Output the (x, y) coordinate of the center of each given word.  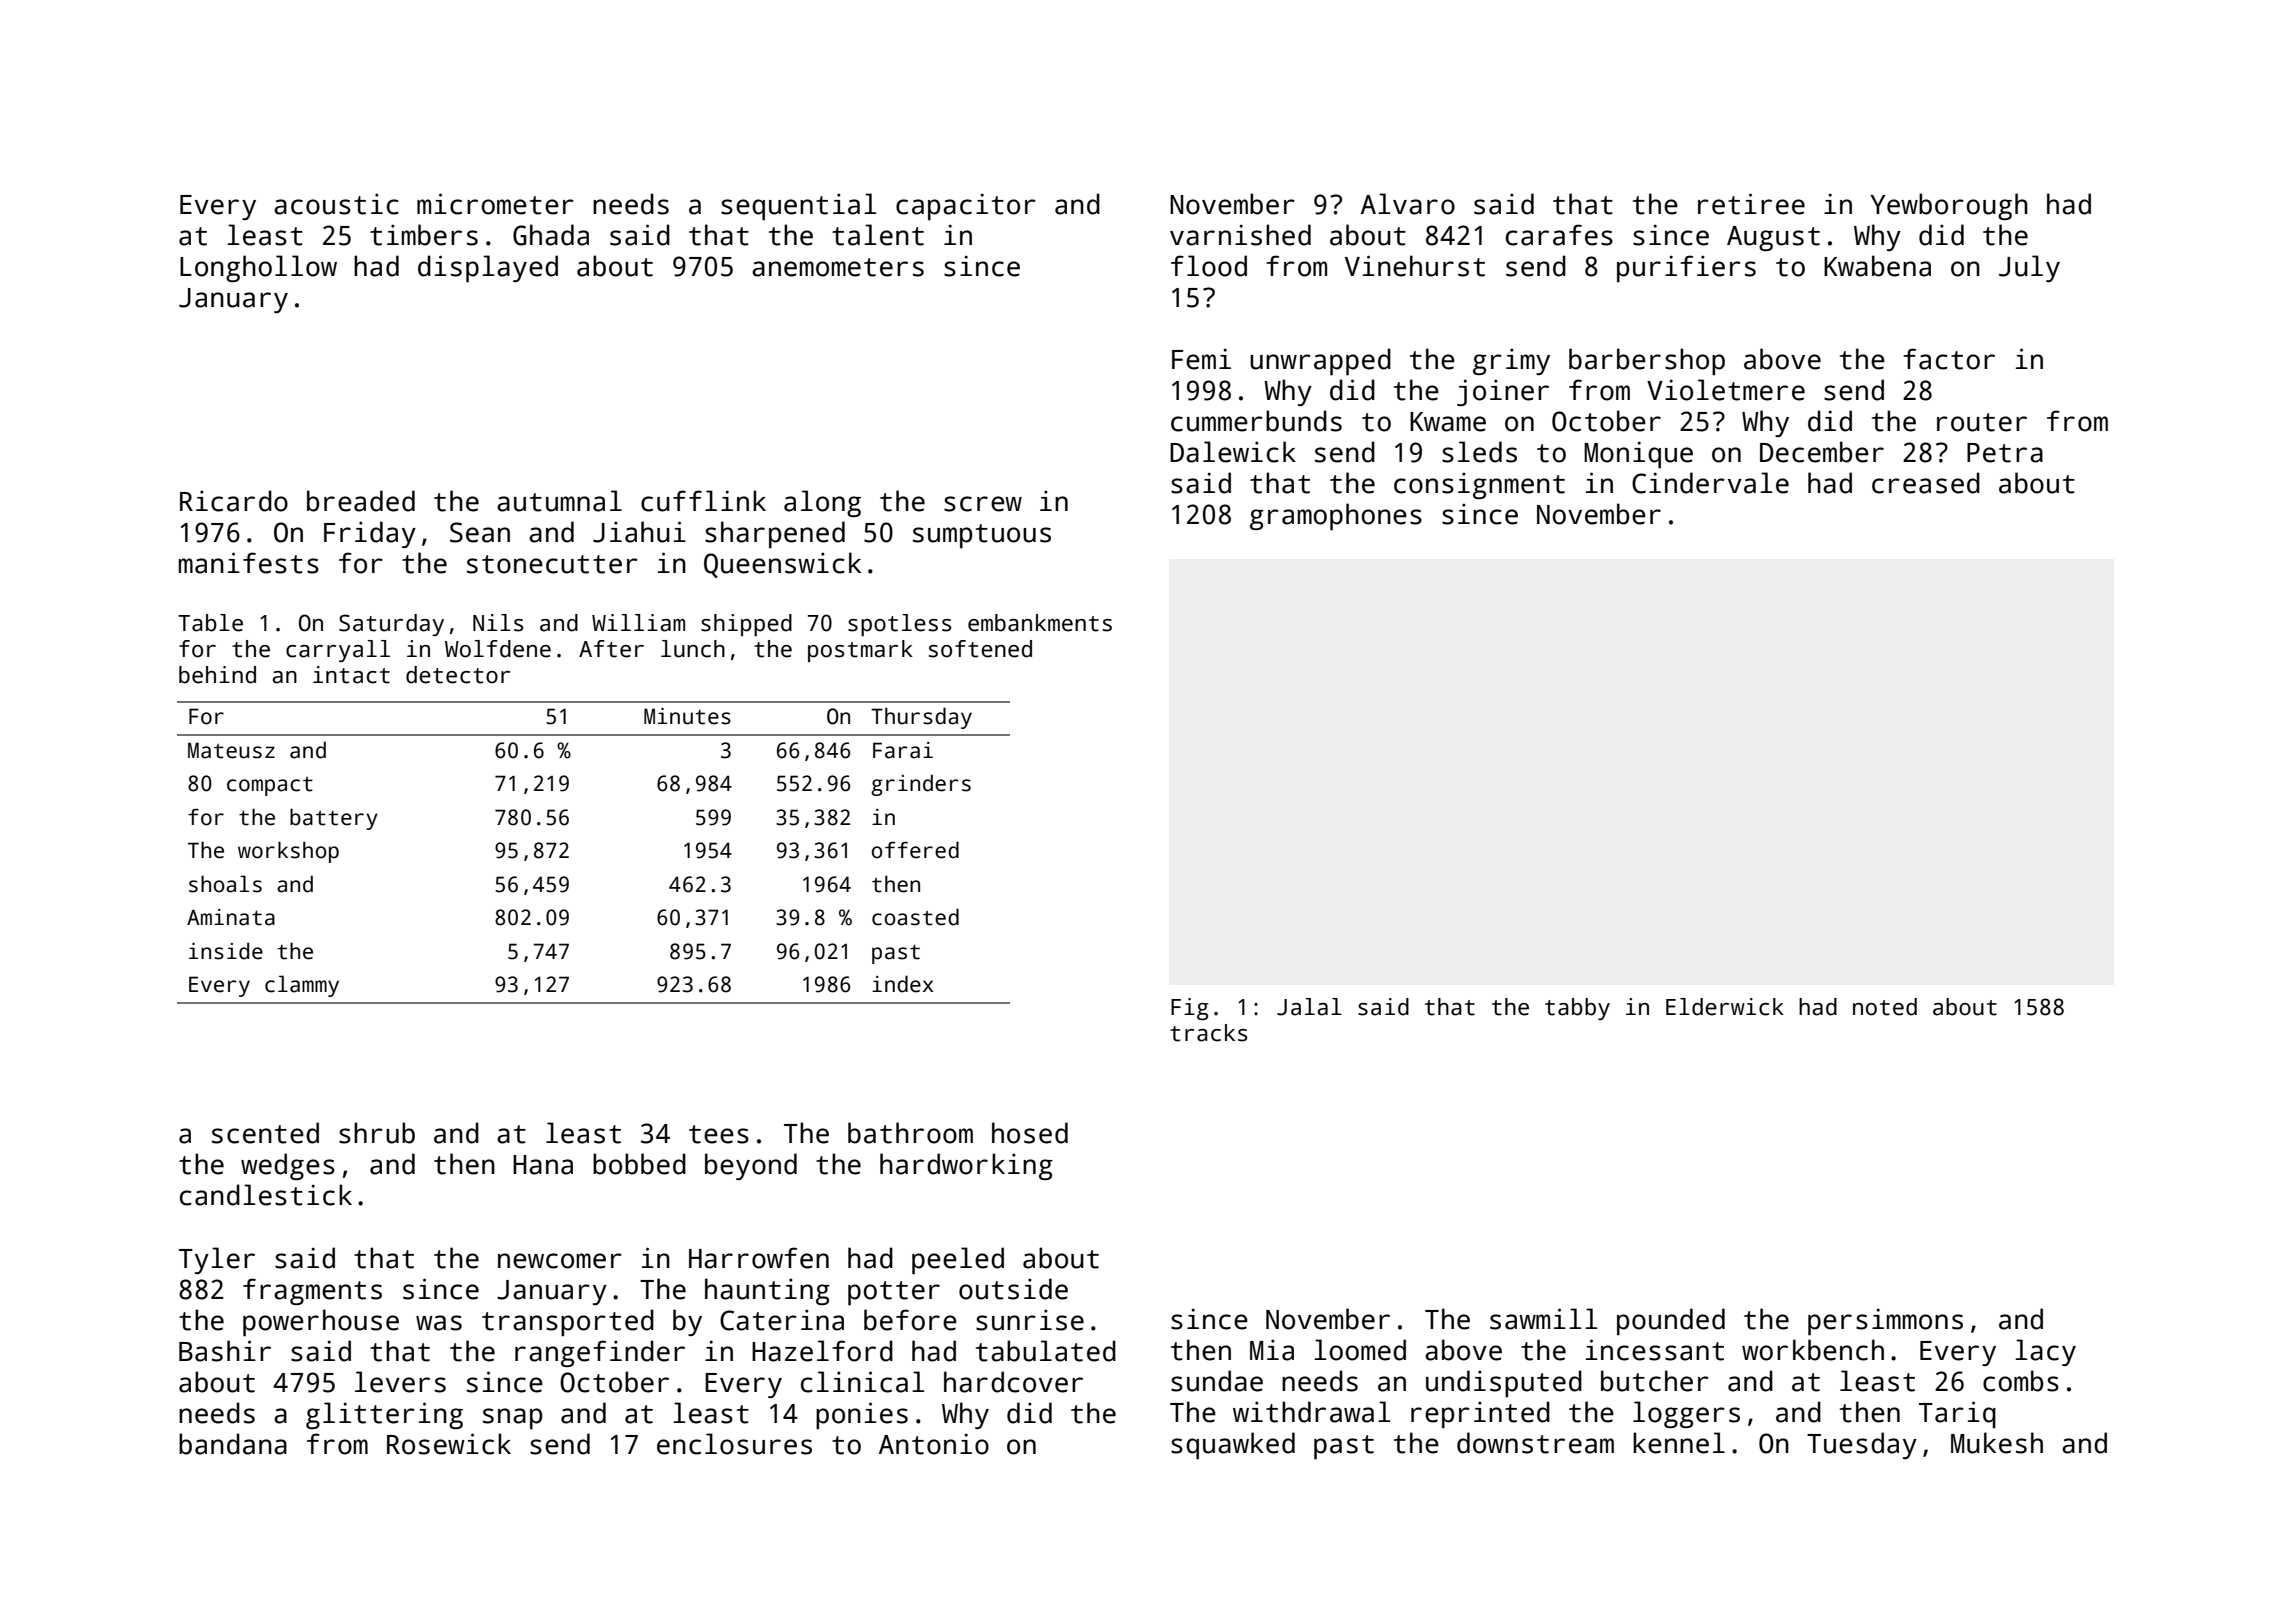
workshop (288, 852)
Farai (903, 750)
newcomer (560, 1261)
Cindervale (1710, 483)
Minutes (687, 716)
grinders (921, 785)
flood (1209, 266)
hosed (1030, 1133)
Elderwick (1725, 1007)
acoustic (336, 204)
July (2029, 268)
